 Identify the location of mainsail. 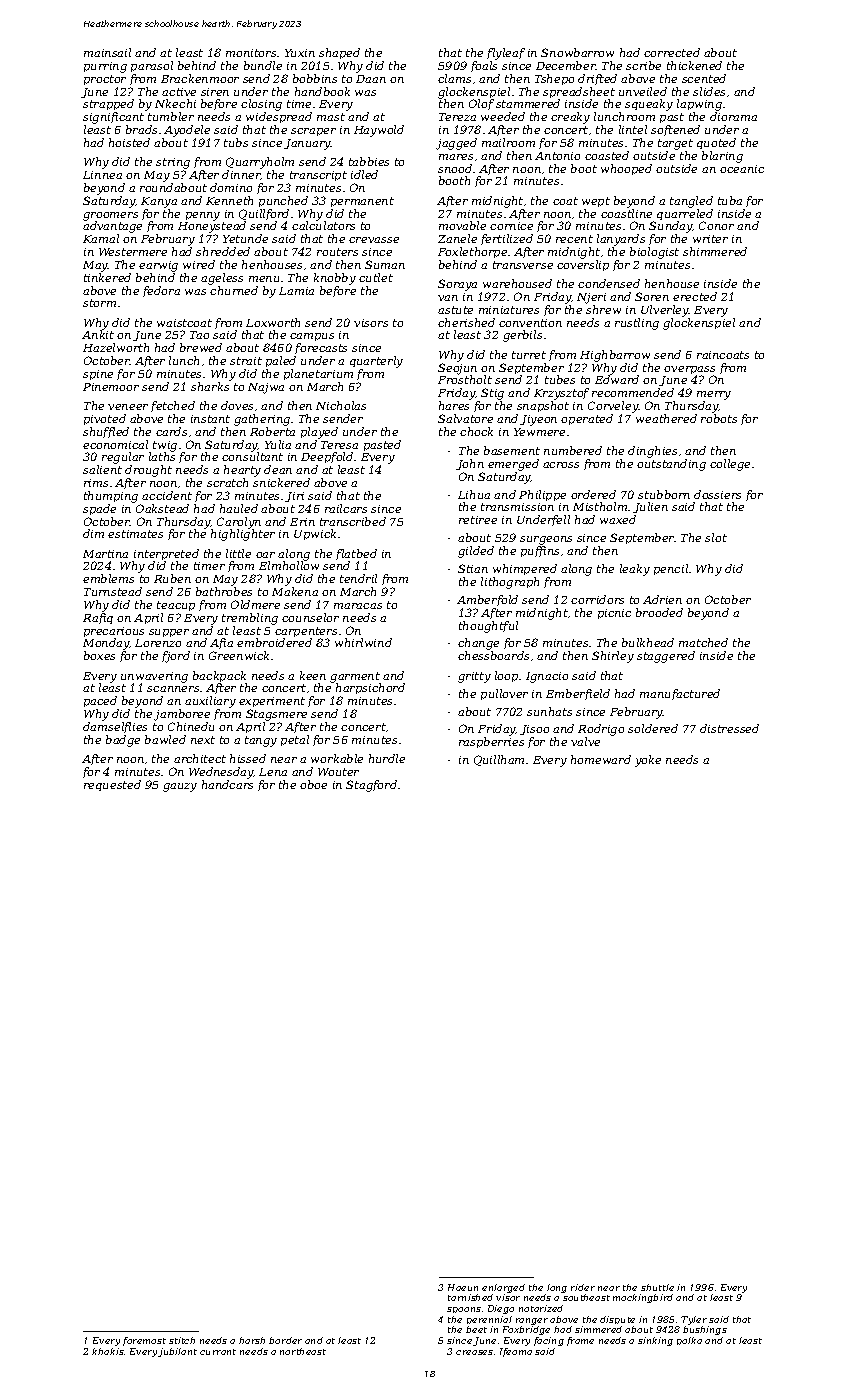
(107, 52).
